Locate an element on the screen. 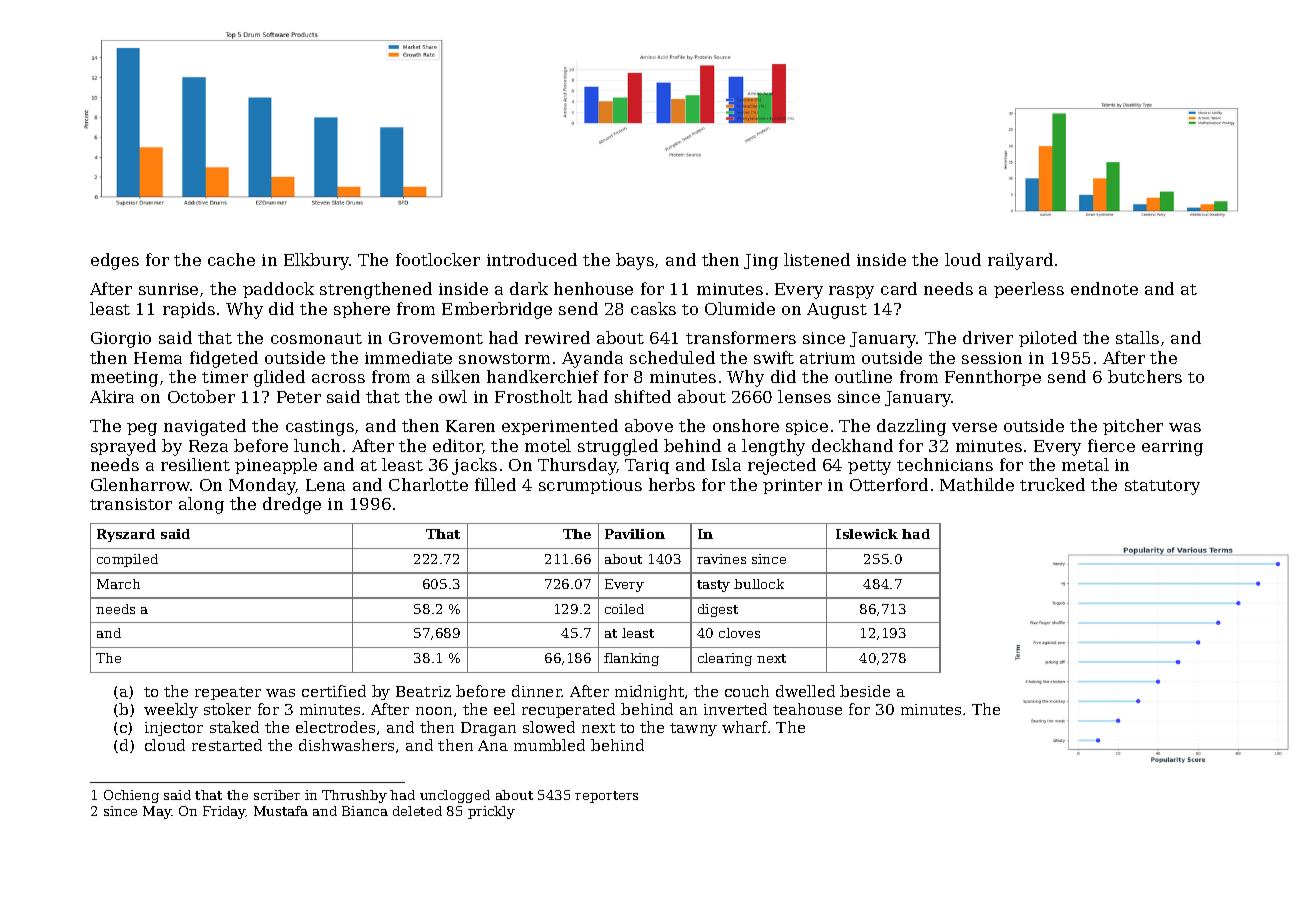 This screenshot has width=1308, height=924. prickly is located at coordinates (491, 812).
